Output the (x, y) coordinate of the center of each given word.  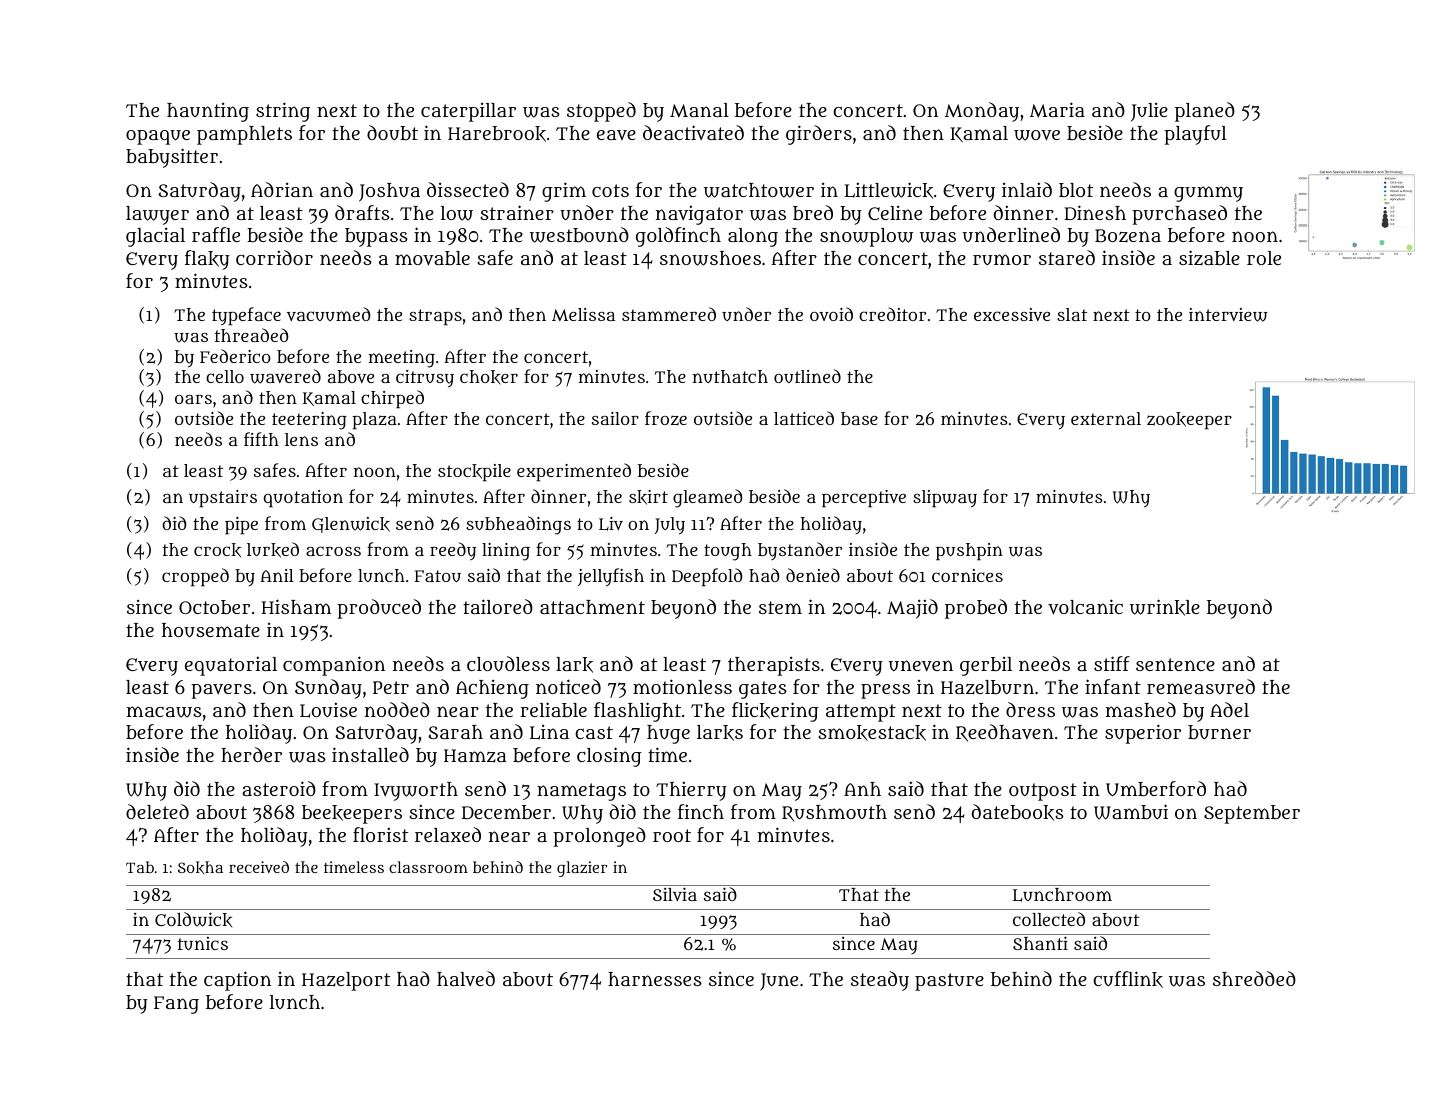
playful (1195, 135)
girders (819, 135)
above (351, 376)
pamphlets (244, 135)
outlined (807, 376)
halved (466, 978)
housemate (211, 630)
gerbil (986, 666)
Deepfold (707, 577)
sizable (1209, 258)
